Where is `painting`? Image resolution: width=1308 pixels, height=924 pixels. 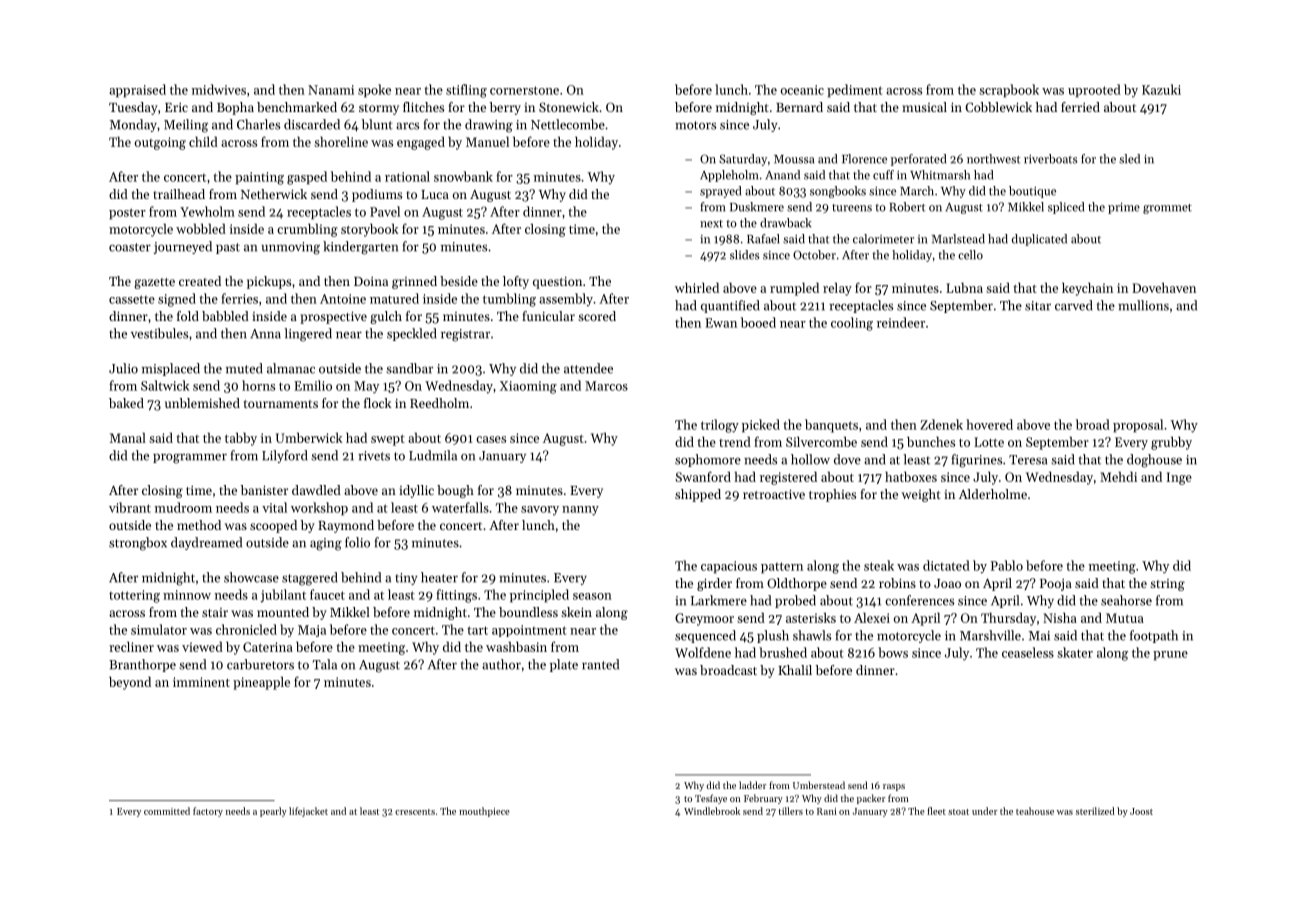 painting is located at coordinates (259, 178).
